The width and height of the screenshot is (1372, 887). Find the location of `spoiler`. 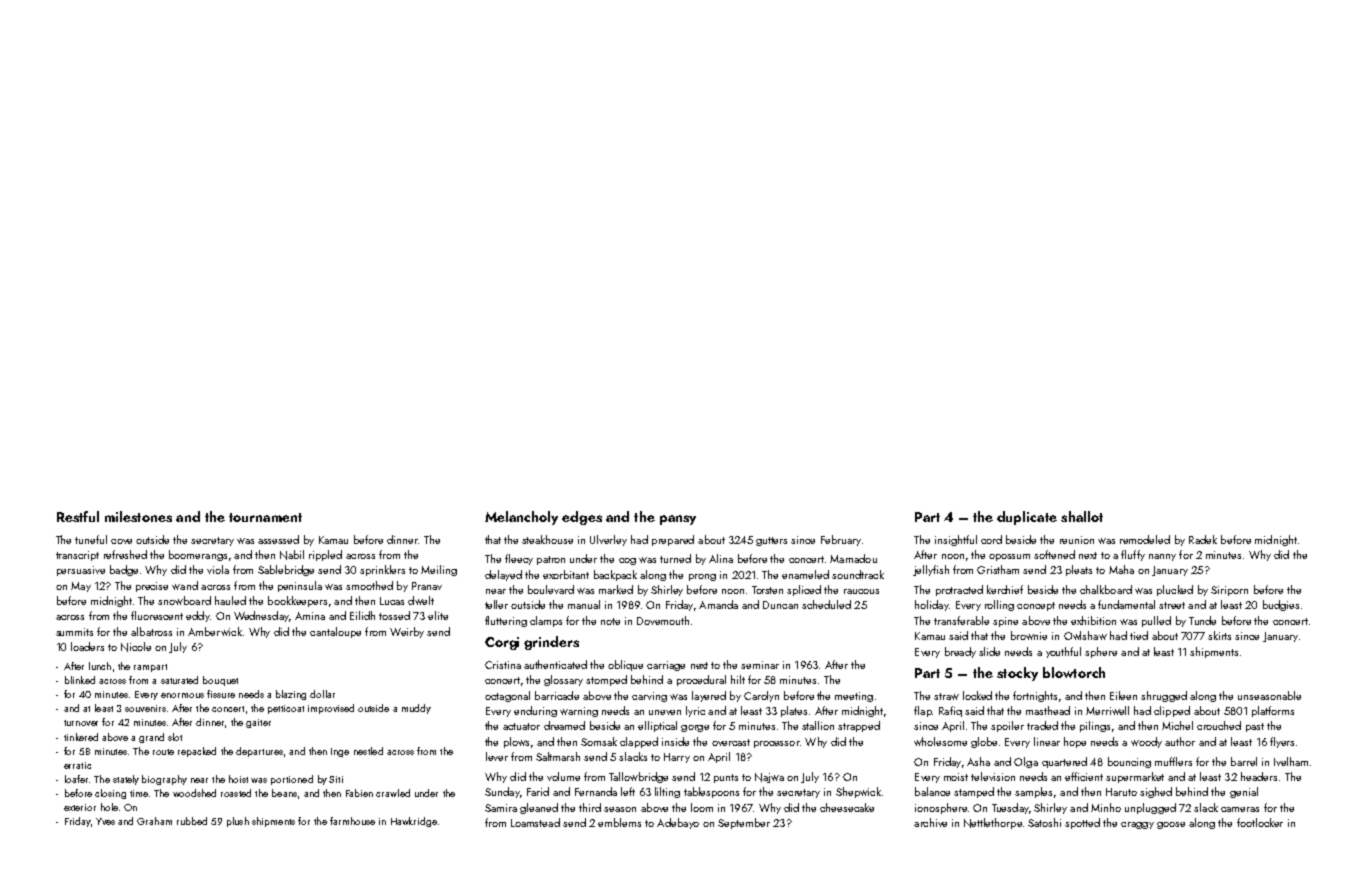

spoiler is located at coordinates (1007, 726).
